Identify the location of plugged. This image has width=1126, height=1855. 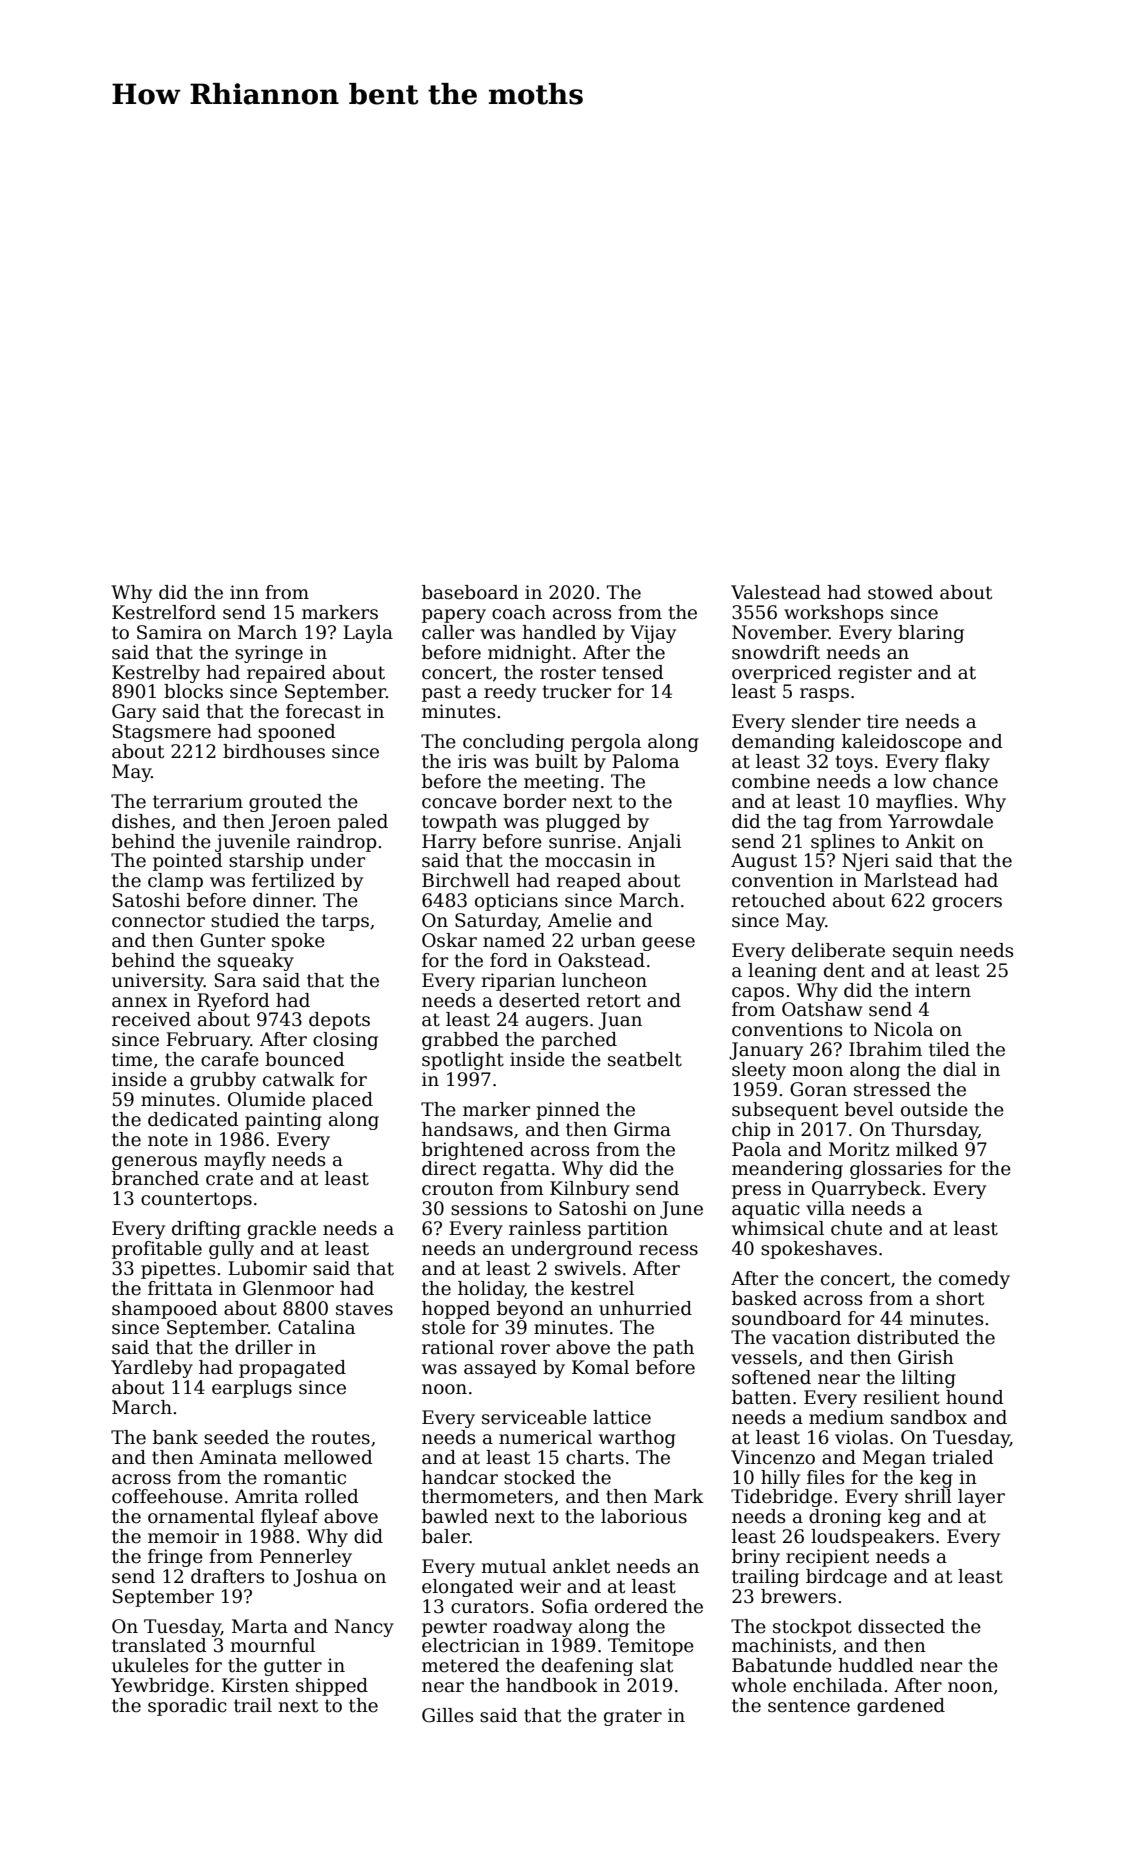
(583, 823).
